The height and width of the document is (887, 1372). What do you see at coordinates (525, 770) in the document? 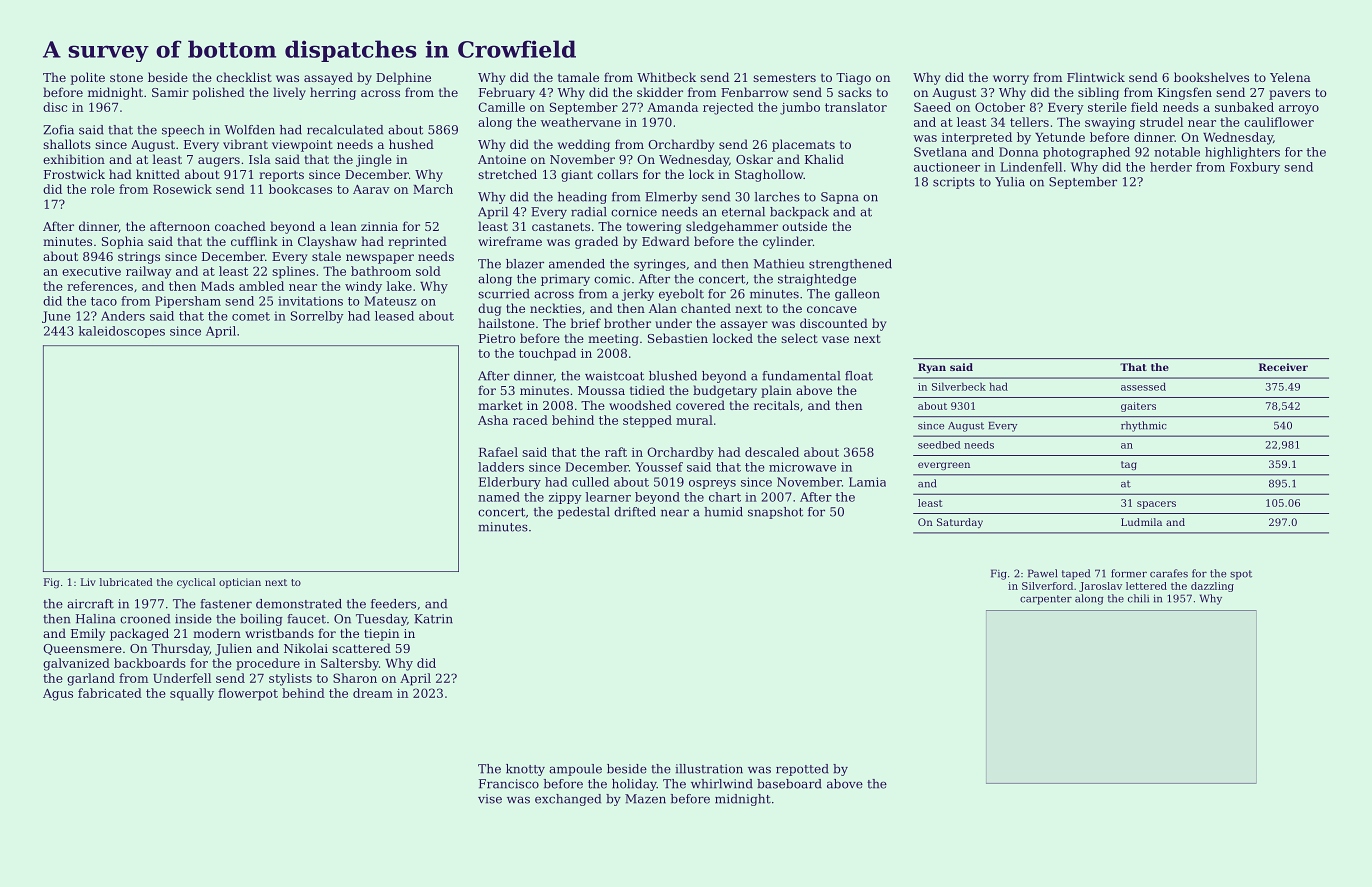
I see `knotty` at bounding box center [525, 770].
